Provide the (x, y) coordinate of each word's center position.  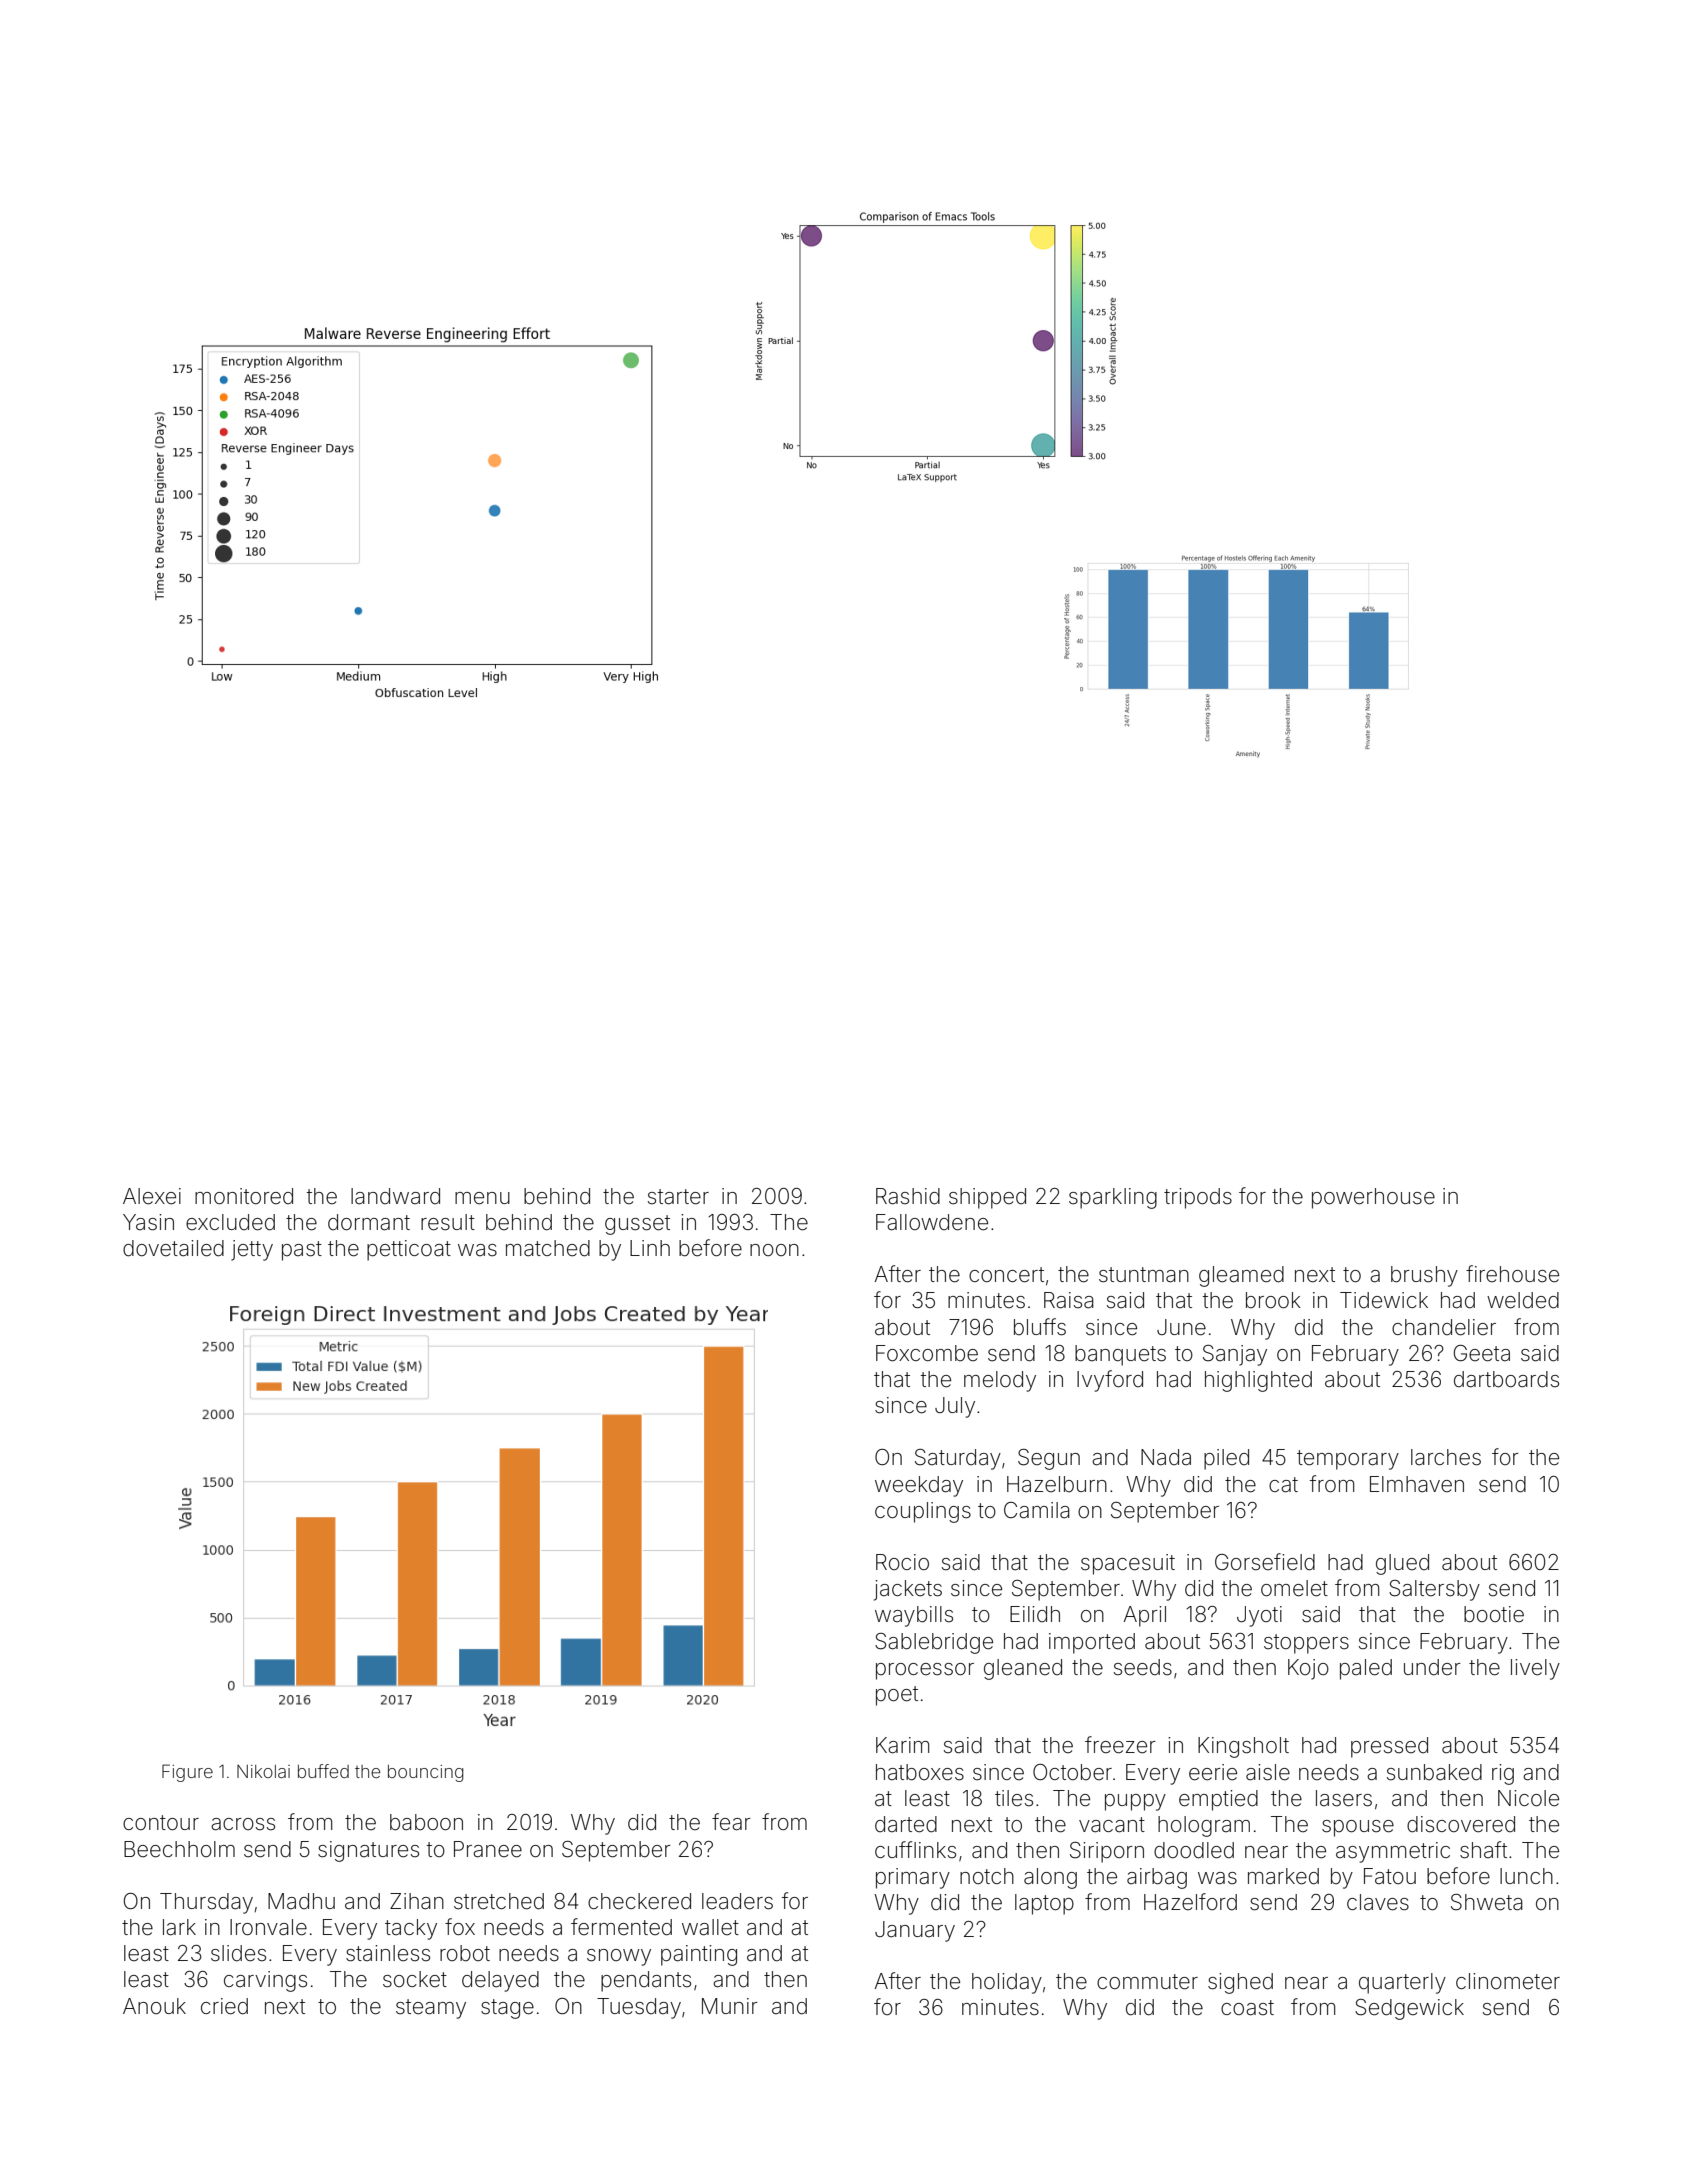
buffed (323, 1771)
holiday (1007, 1983)
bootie (1494, 1614)
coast (1247, 2008)
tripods (1198, 1198)
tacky (411, 1929)
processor (925, 1671)
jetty (252, 1250)
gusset (637, 1225)
